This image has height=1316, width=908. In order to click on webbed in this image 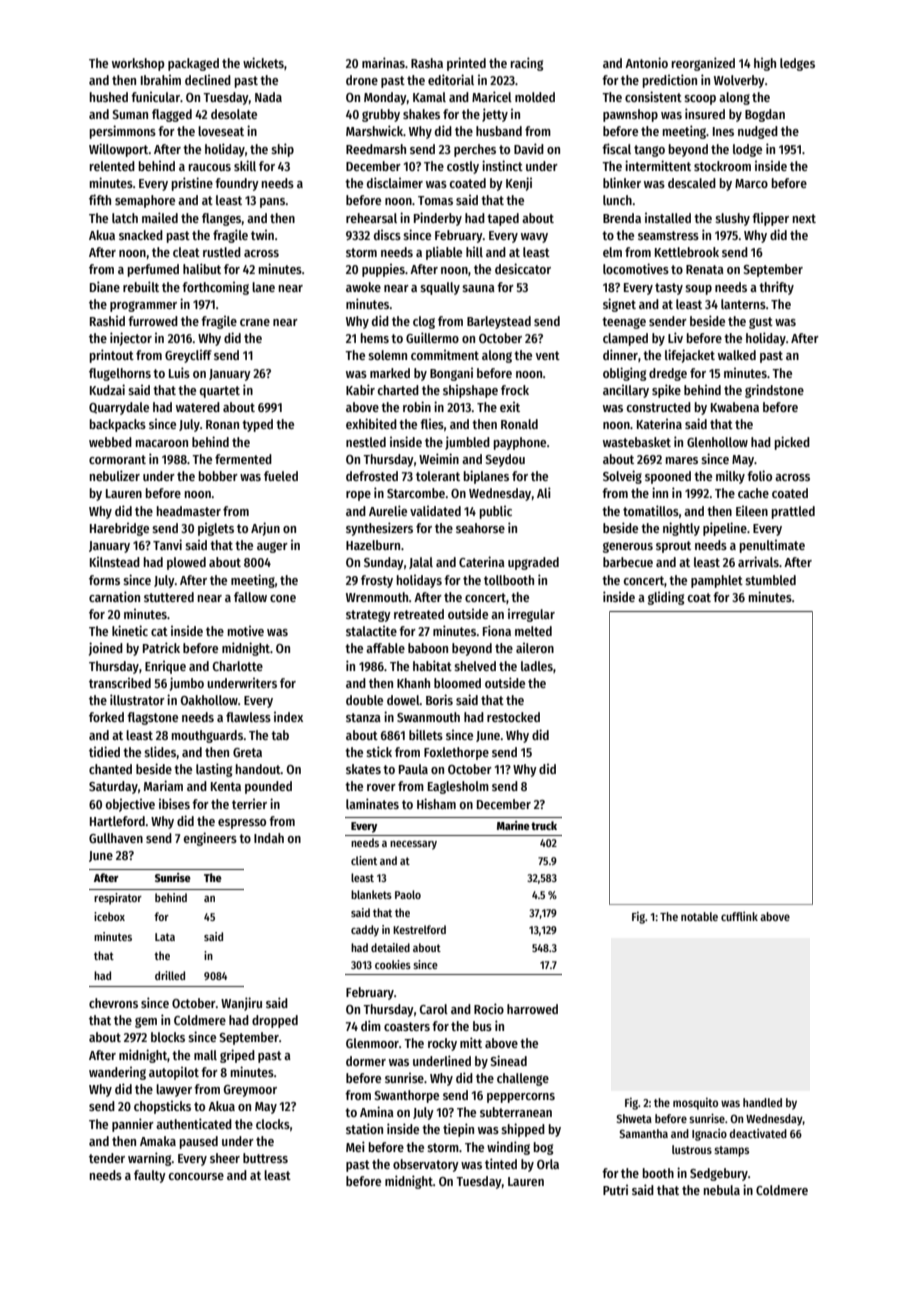, I will do `click(110, 442)`.
